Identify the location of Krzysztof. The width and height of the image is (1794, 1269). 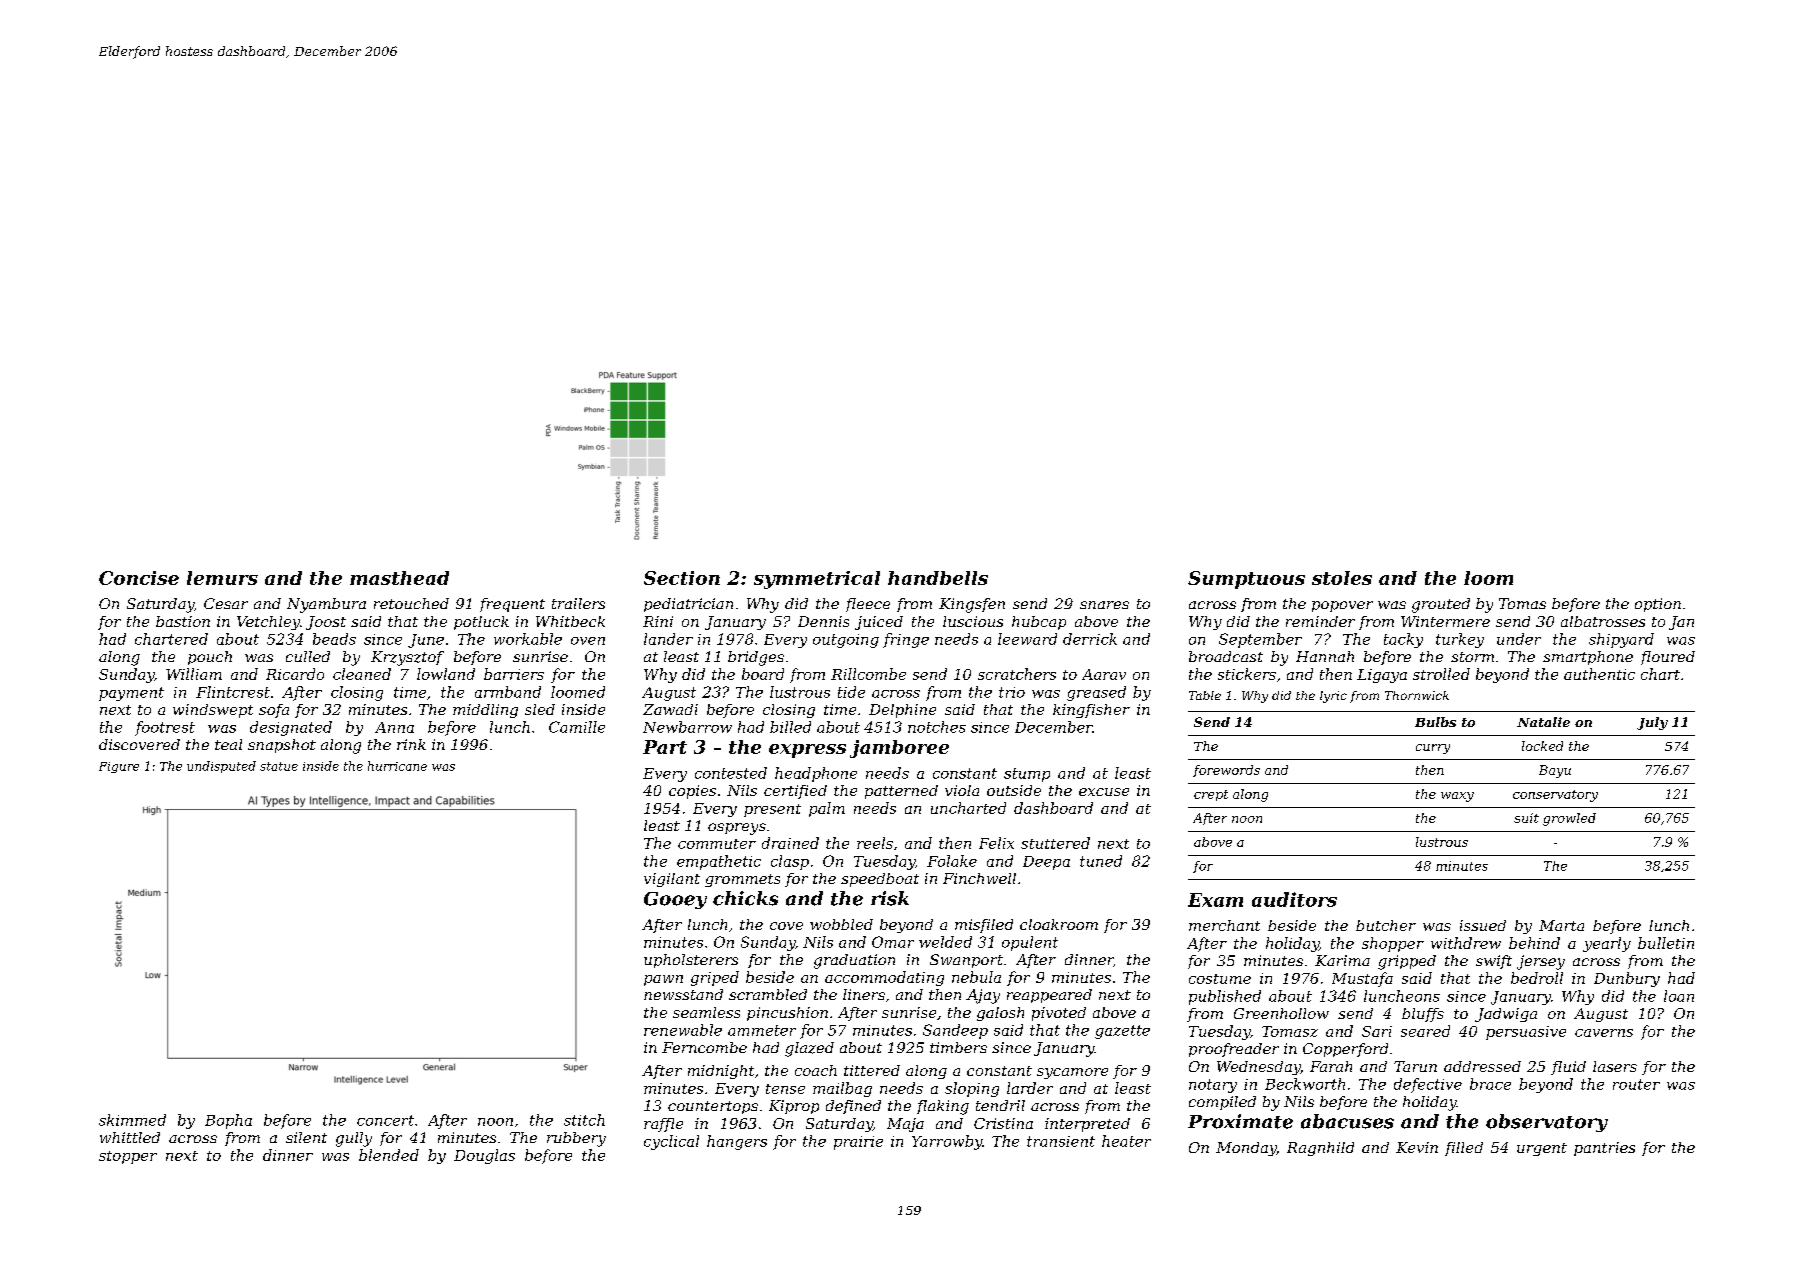
(407, 658).
